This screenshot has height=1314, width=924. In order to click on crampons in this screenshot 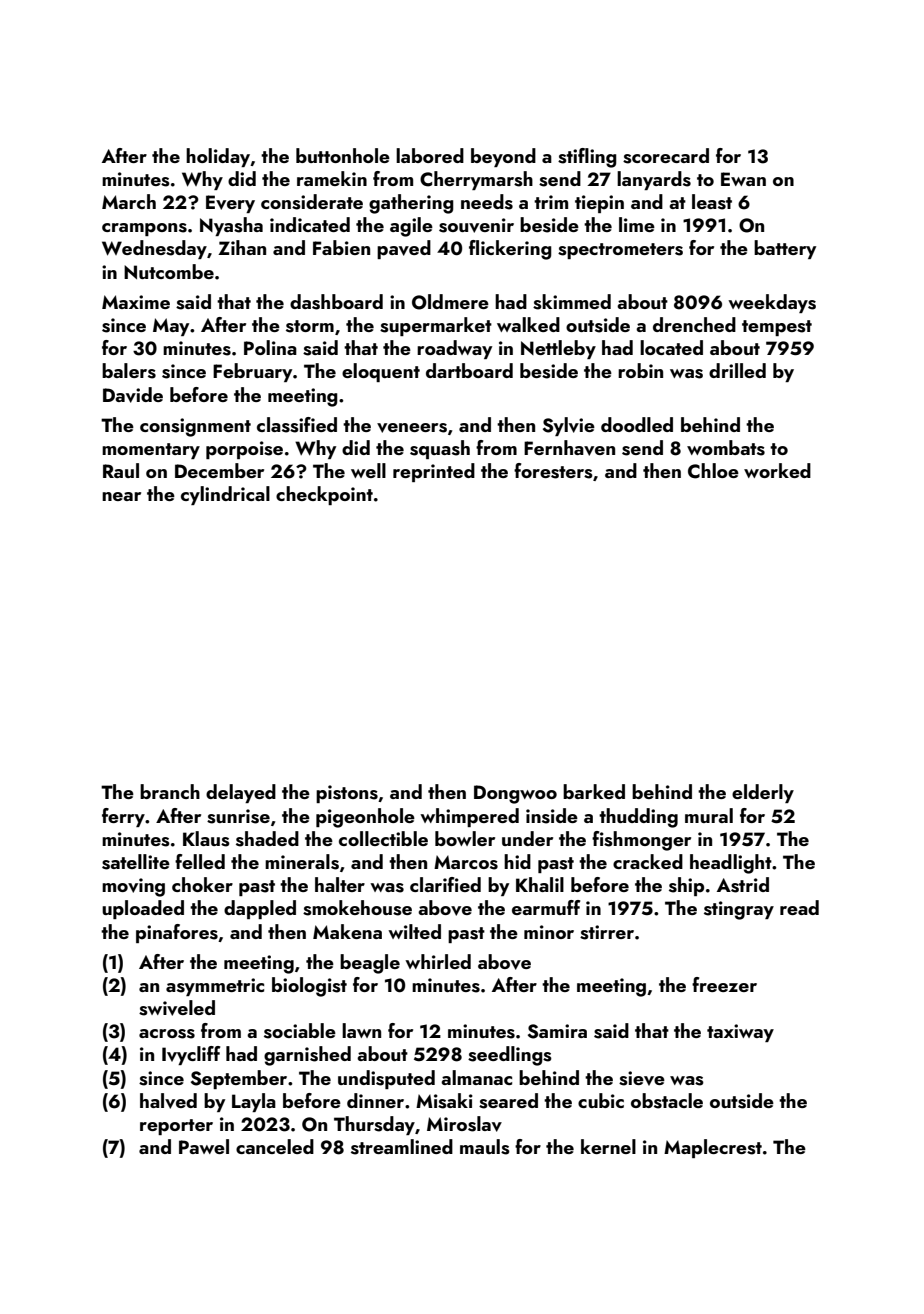, I will do `click(144, 229)`.
